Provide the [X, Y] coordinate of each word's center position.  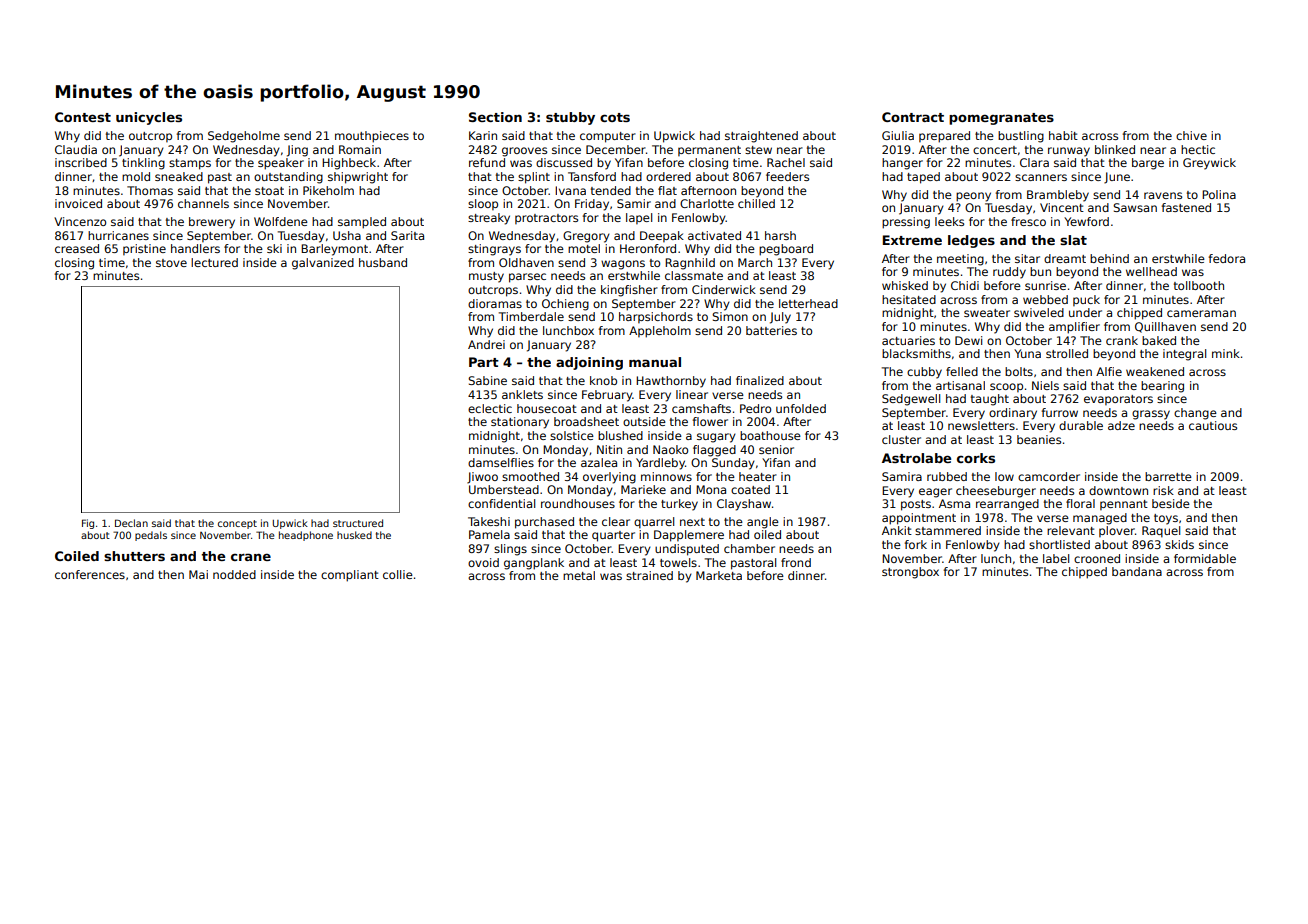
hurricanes [118, 235]
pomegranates [1001, 119]
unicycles [149, 118]
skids [1179, 544]
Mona [711, 489]
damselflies [501, 462]
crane [251, 557]
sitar [1027, 258]
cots [615, 117]
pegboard [786, 250]
